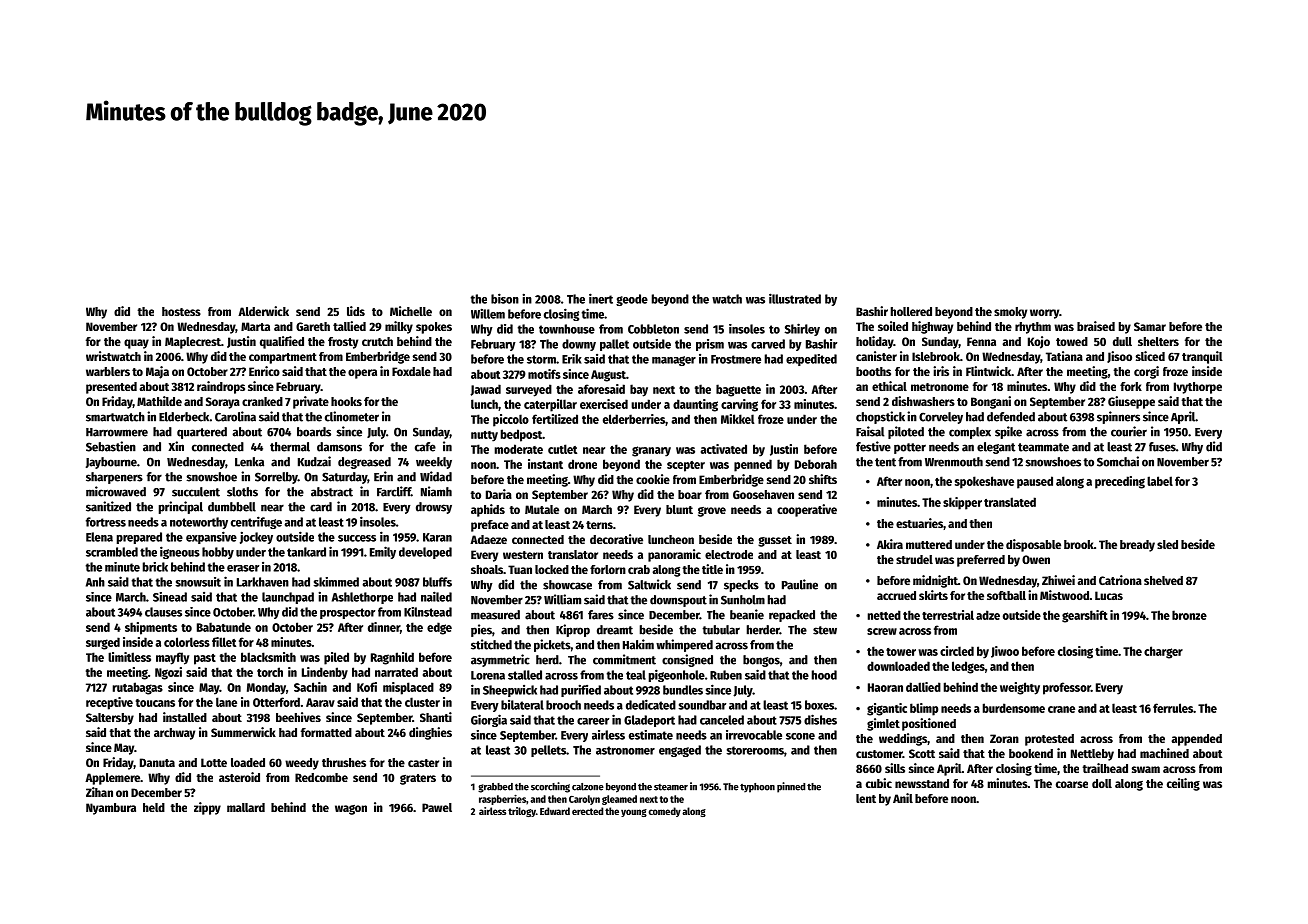  Describe the element at coordinates (502, 799) in the page. I see `raspberries` at that location.
